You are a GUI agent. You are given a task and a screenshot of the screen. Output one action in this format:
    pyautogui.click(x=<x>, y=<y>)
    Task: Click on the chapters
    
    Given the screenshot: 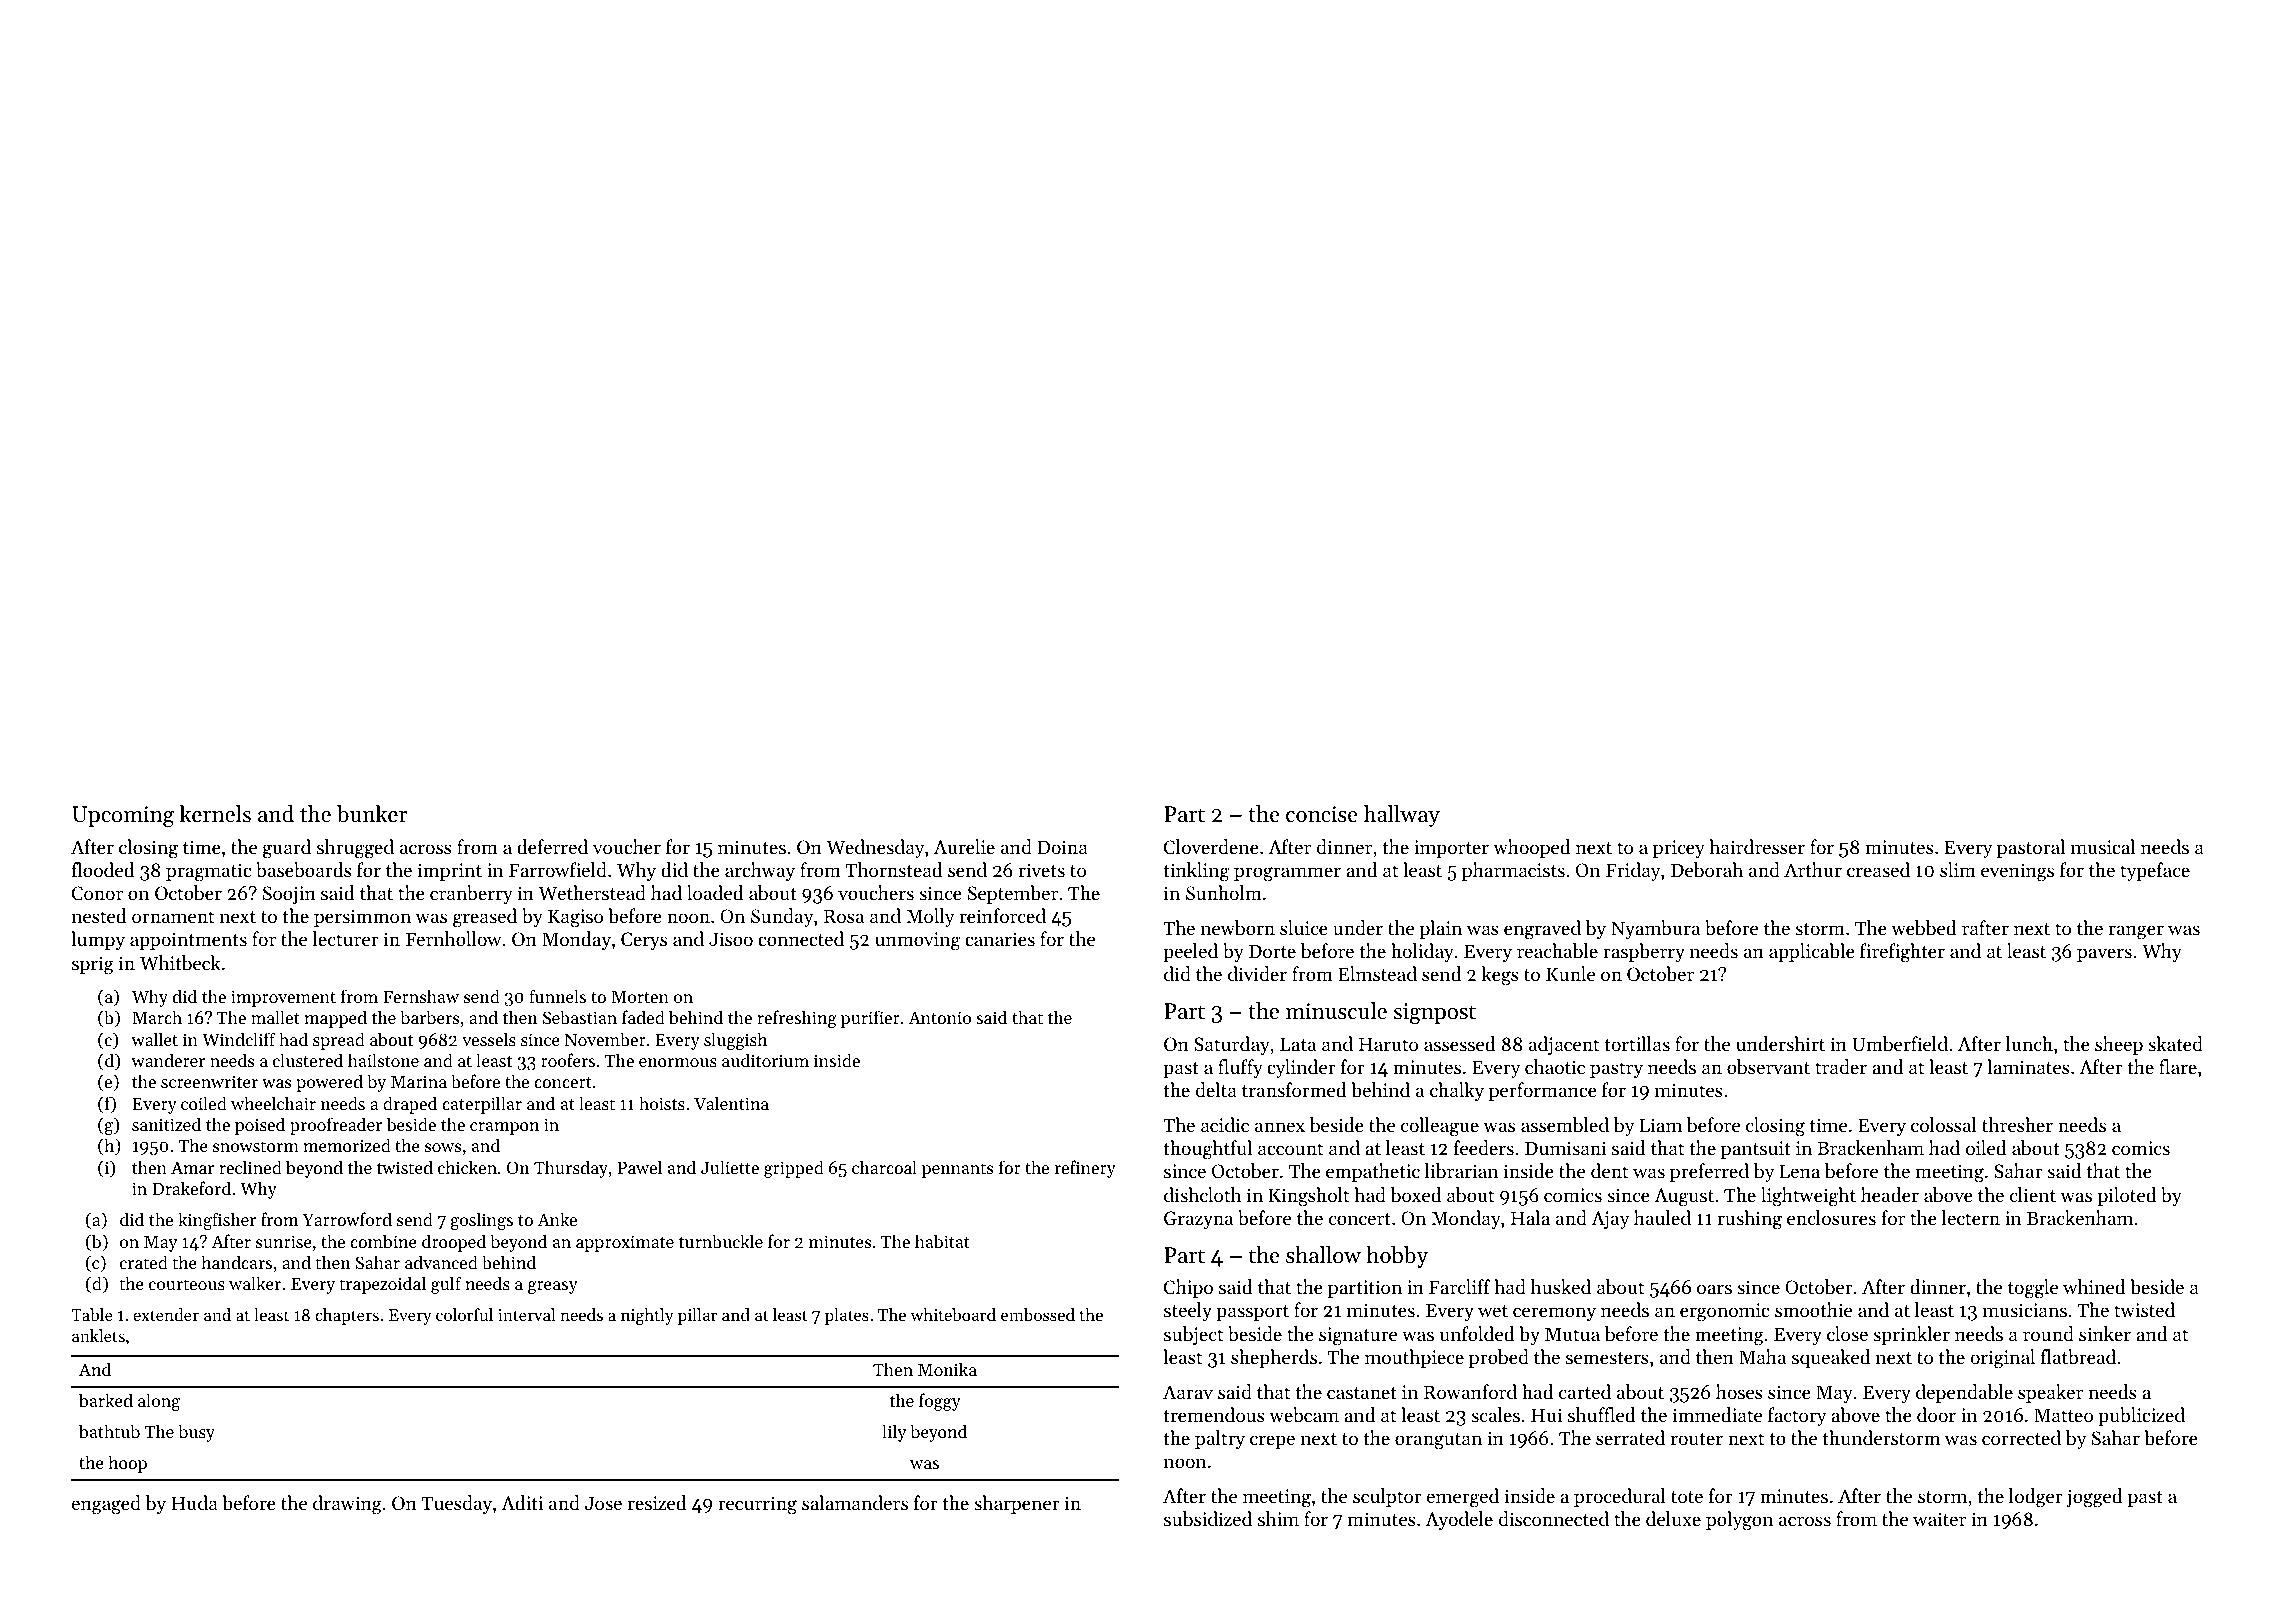 What is the action you would take?
    pyautogui.click(x=347, y=1316)
